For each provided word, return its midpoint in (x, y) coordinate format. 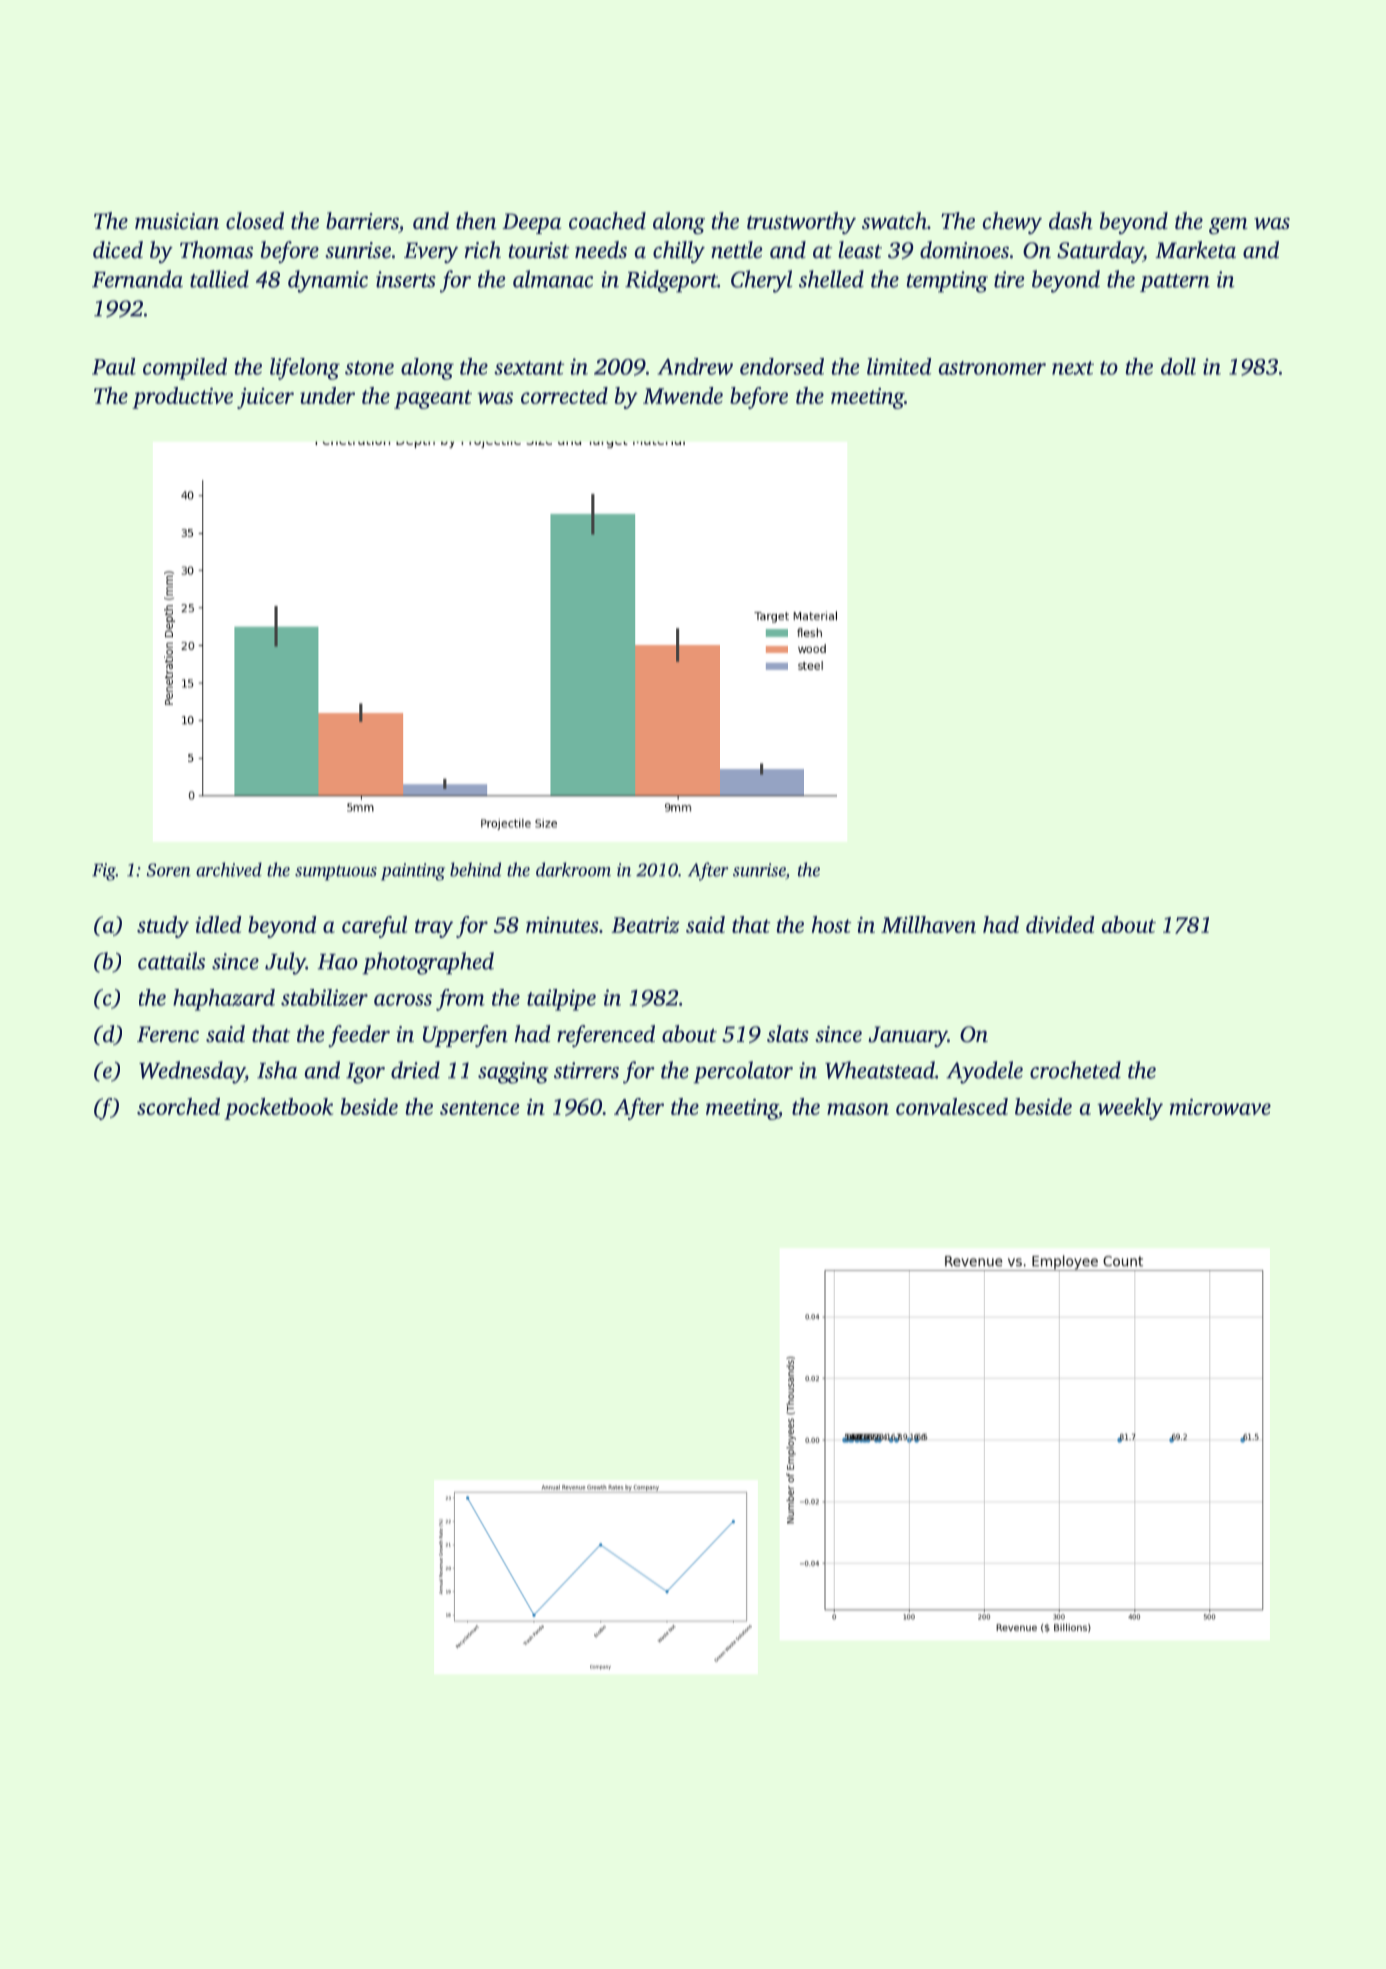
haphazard (224, 1000)
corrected (564, 395)
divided (1060, 924)
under (327, 395)
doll (1178, 366)
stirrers (586, 1070)
